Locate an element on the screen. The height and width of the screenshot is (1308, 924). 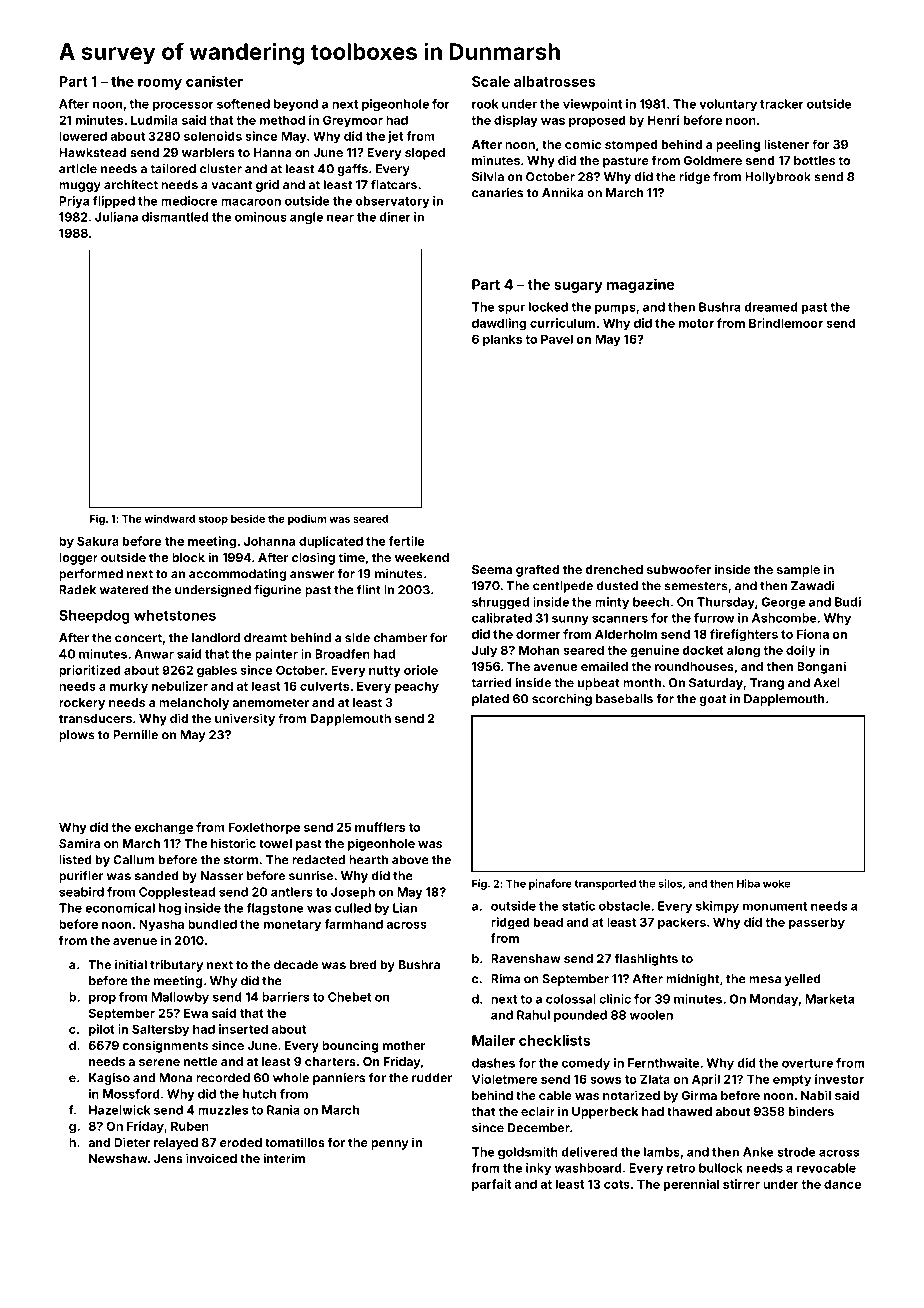
passerby is located at coordinates (817, 923).
